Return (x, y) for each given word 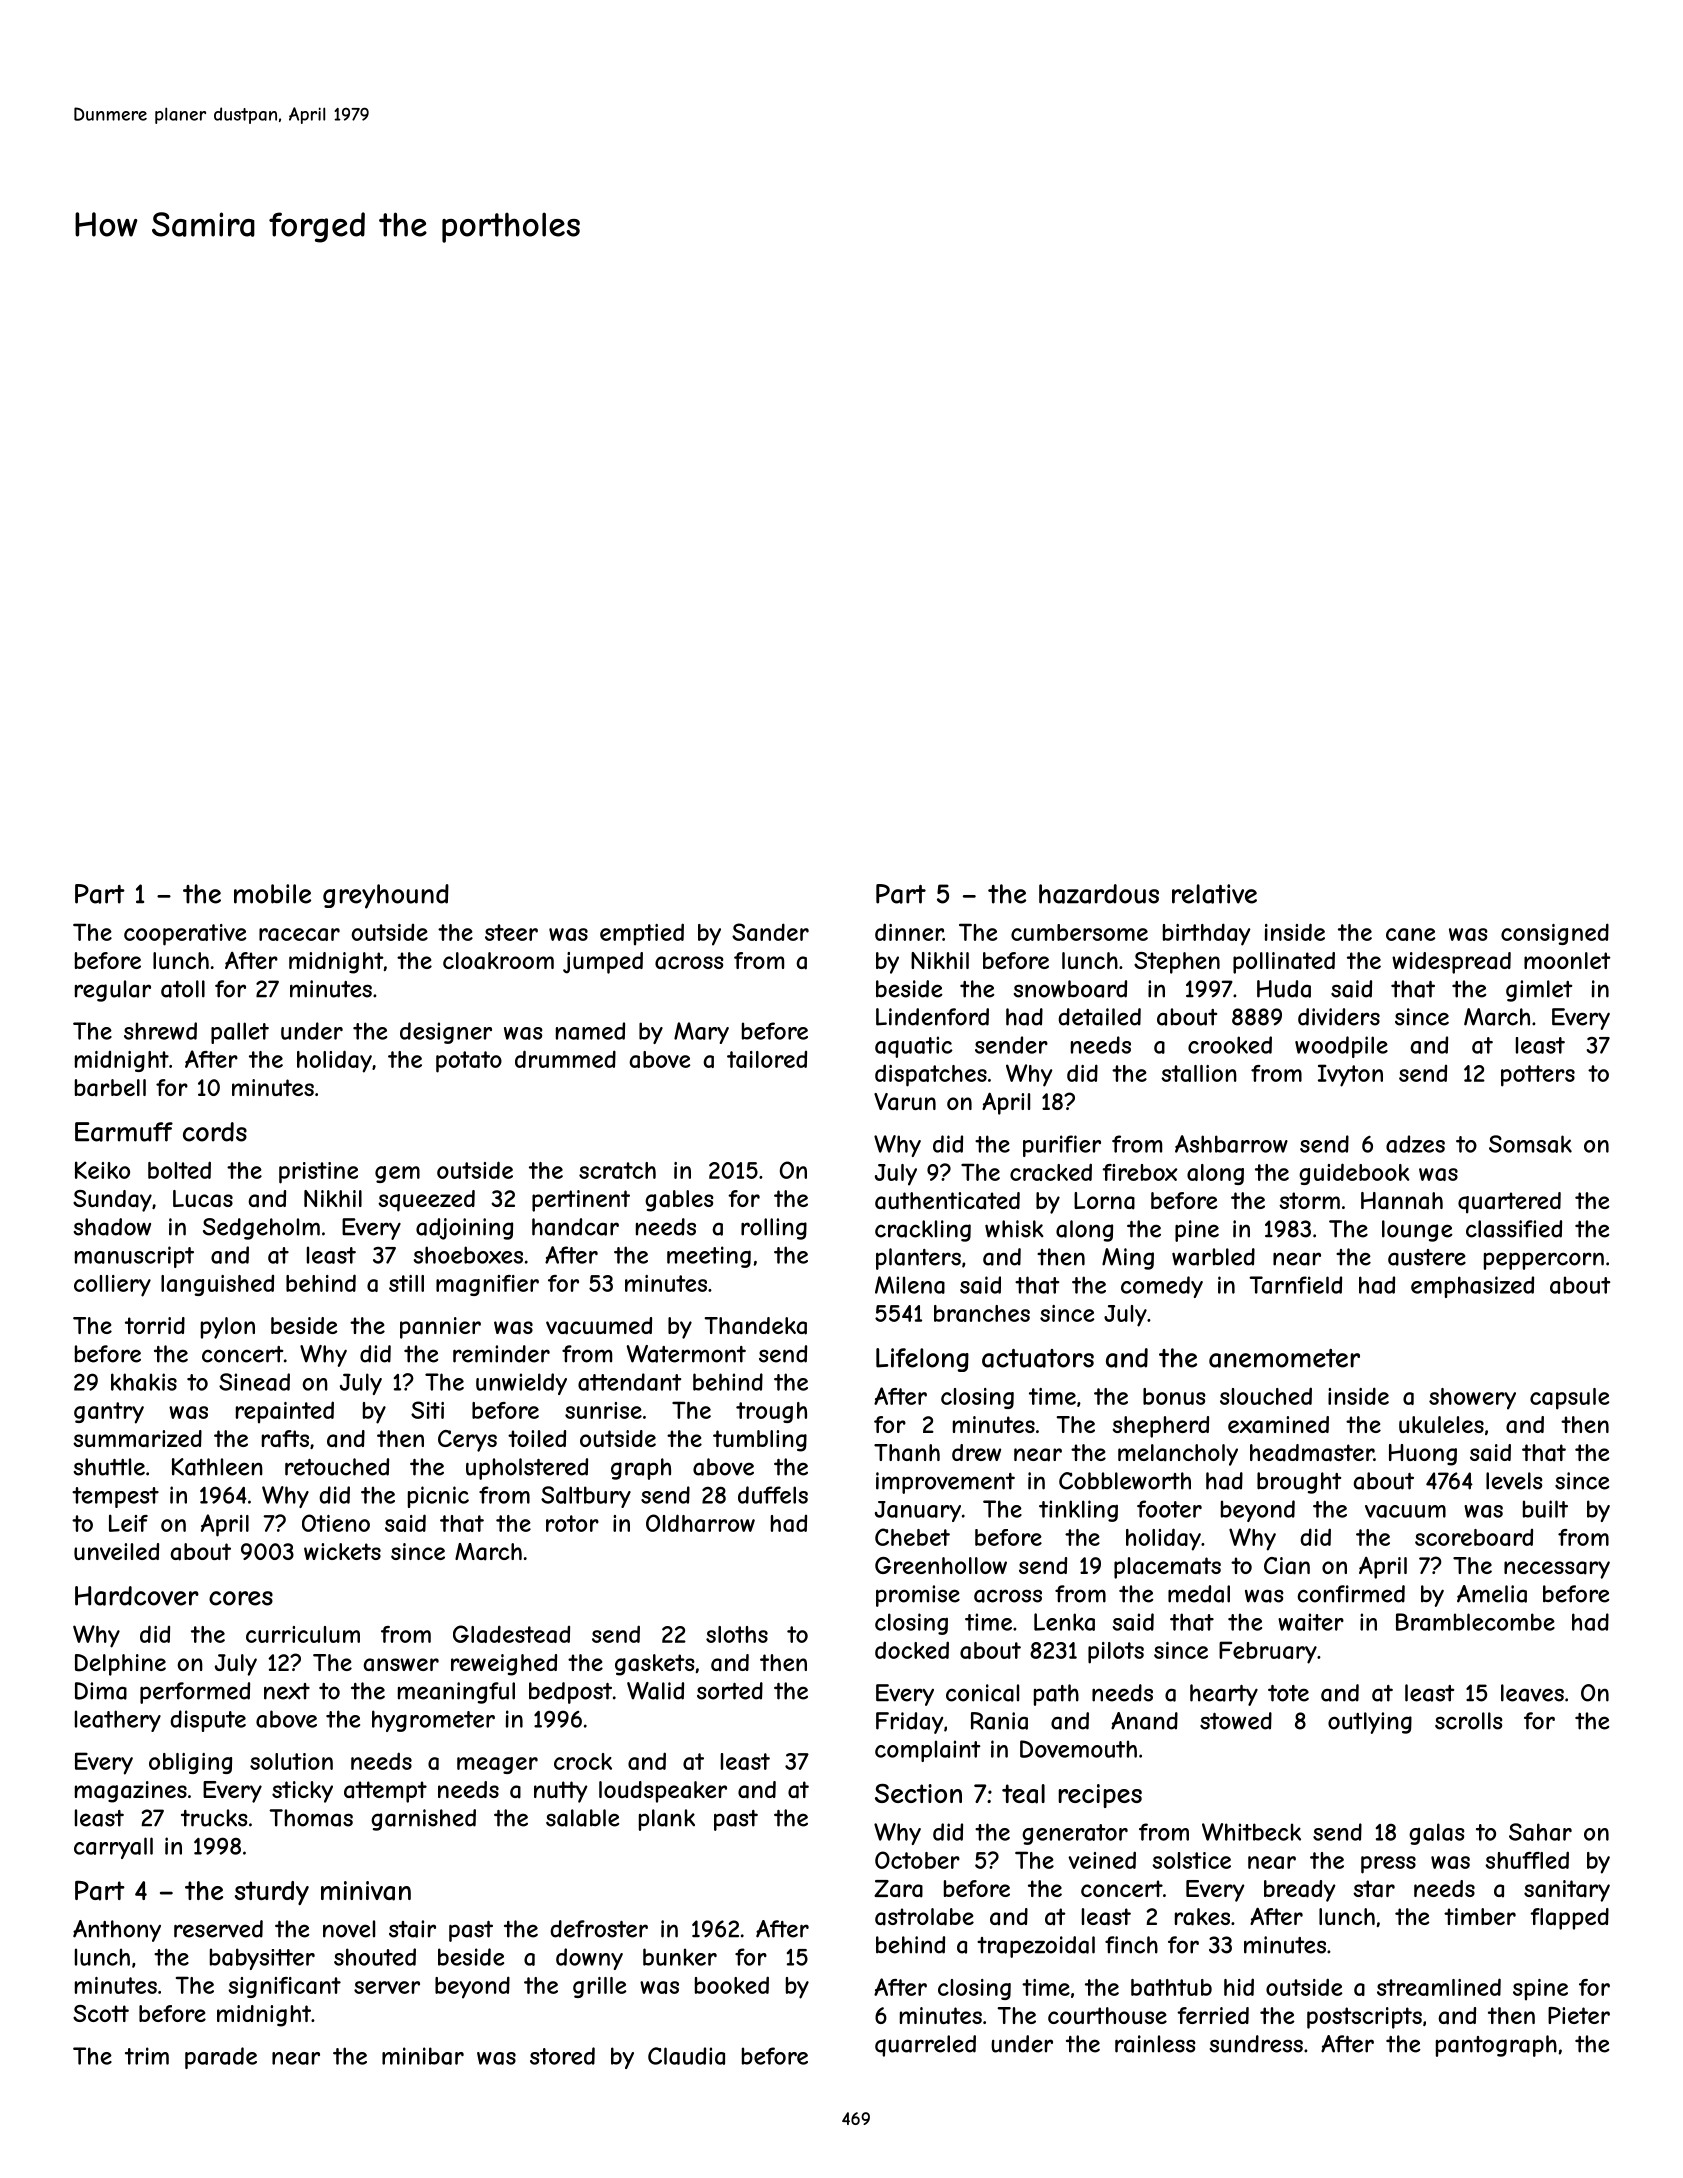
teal (1023, 1794)
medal (1199, 1594)
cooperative (185, 935)
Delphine (120, 1665)
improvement (945, 1483)
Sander (770, 932)
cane (1410, 934)
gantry (109, 1413)
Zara (898, 1889)
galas (1436, 1834)
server (387, 1987)
